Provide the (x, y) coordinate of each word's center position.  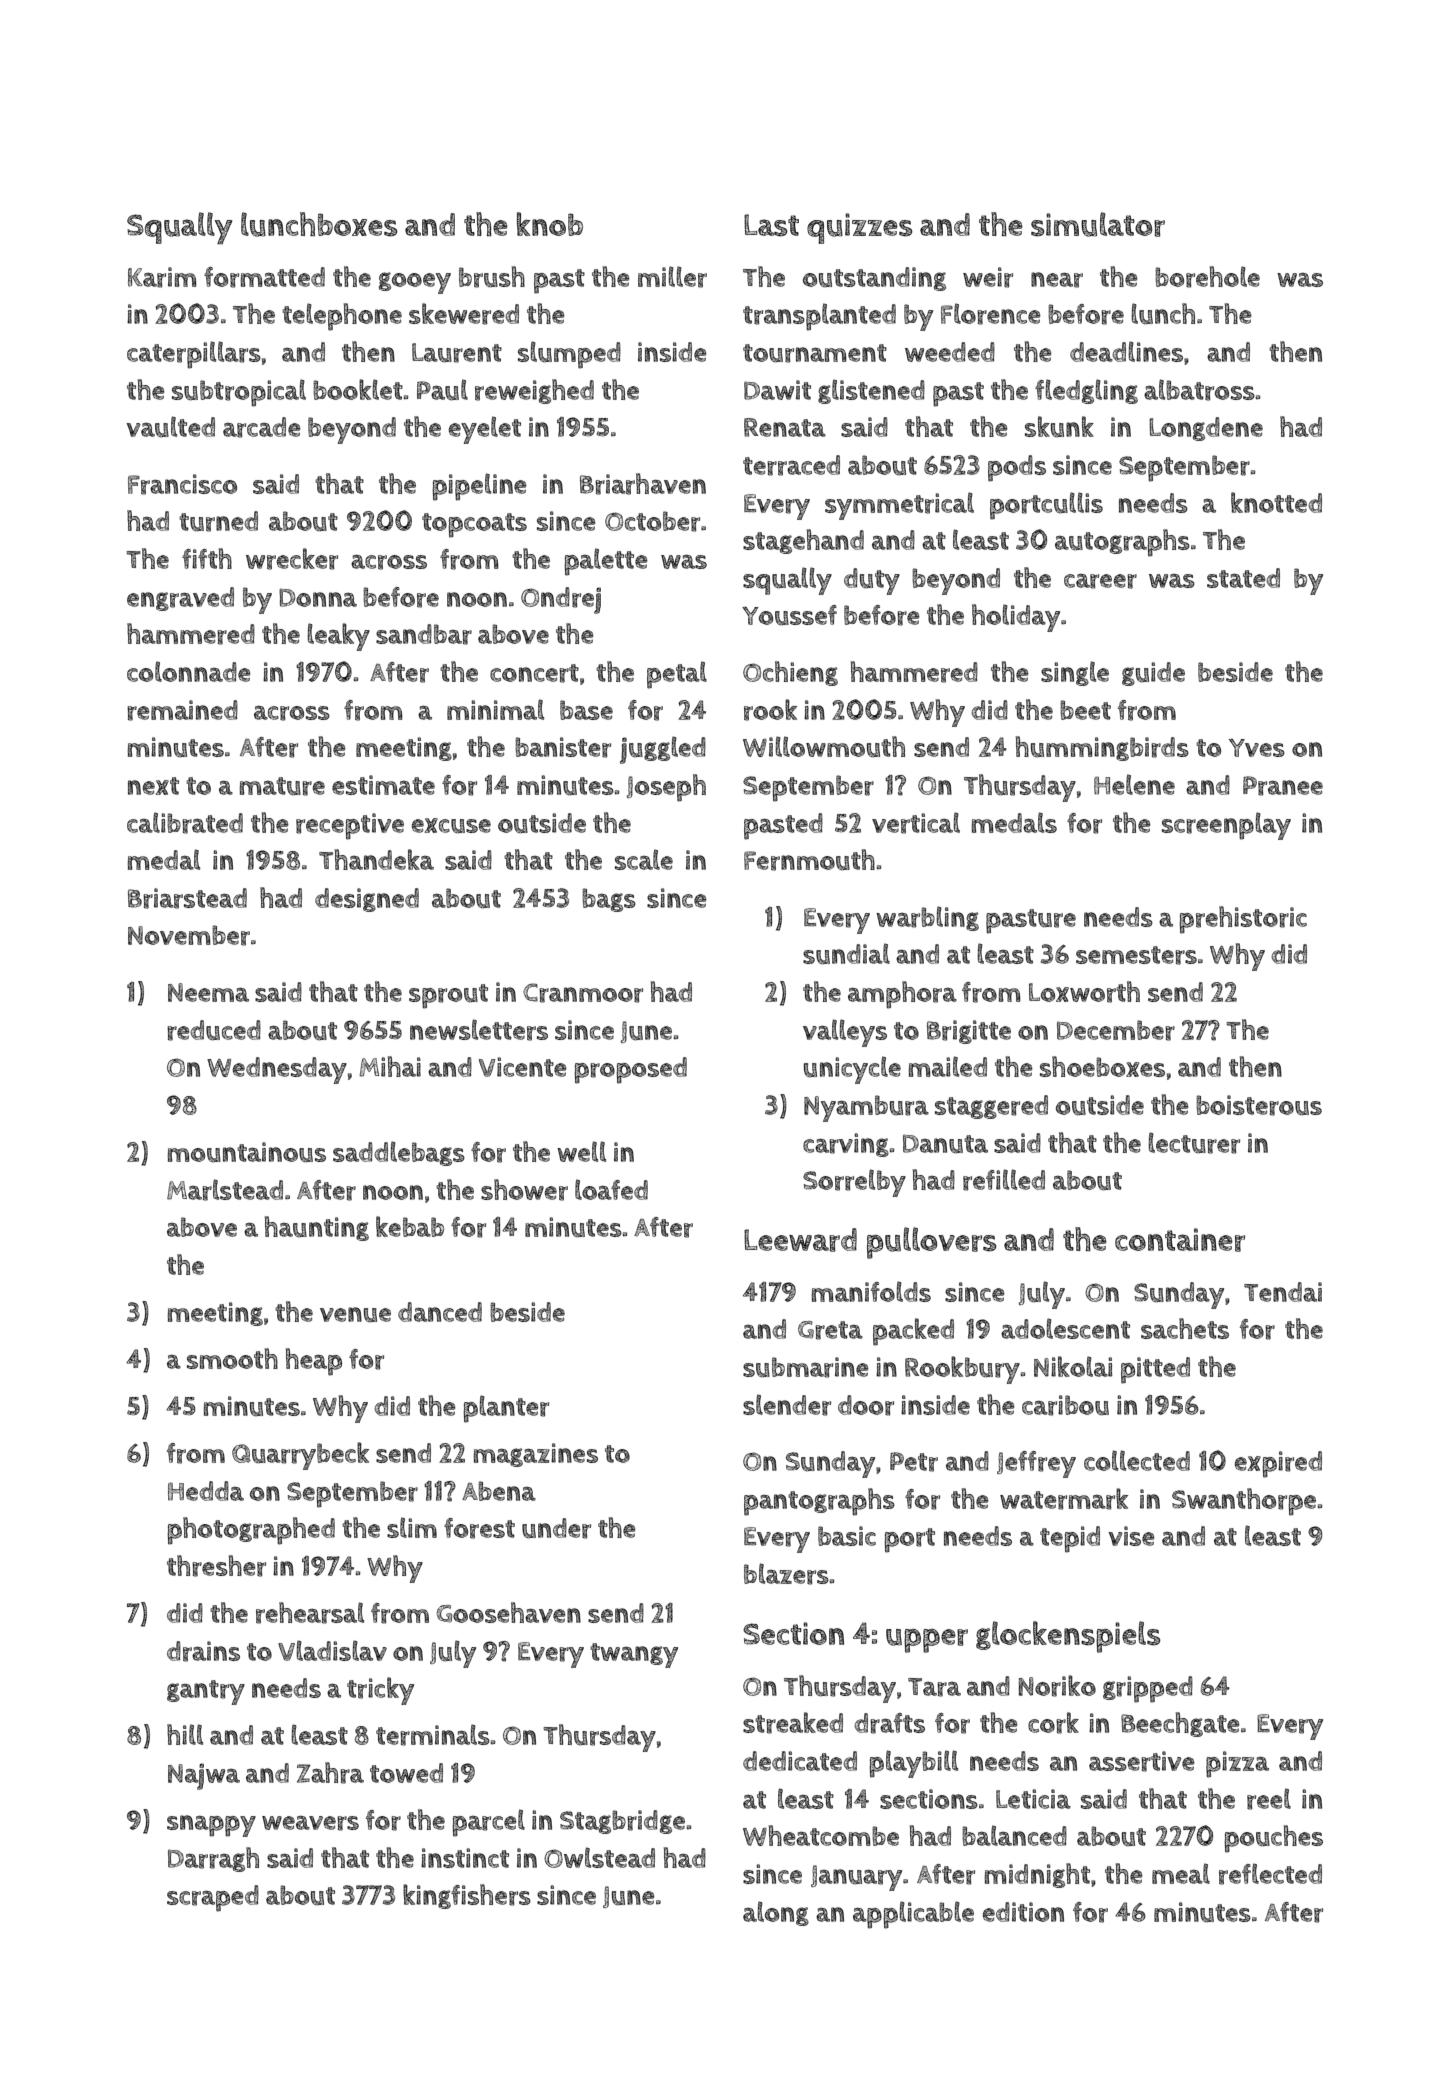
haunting (316, 1228)
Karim (162, 277)
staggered (991, 1107)
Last (771, 225)
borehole (1207, 277)
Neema (208, 992)
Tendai (1283, 1292)
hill (185, 1734)
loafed (611, 1189)
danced (440, 1312)
